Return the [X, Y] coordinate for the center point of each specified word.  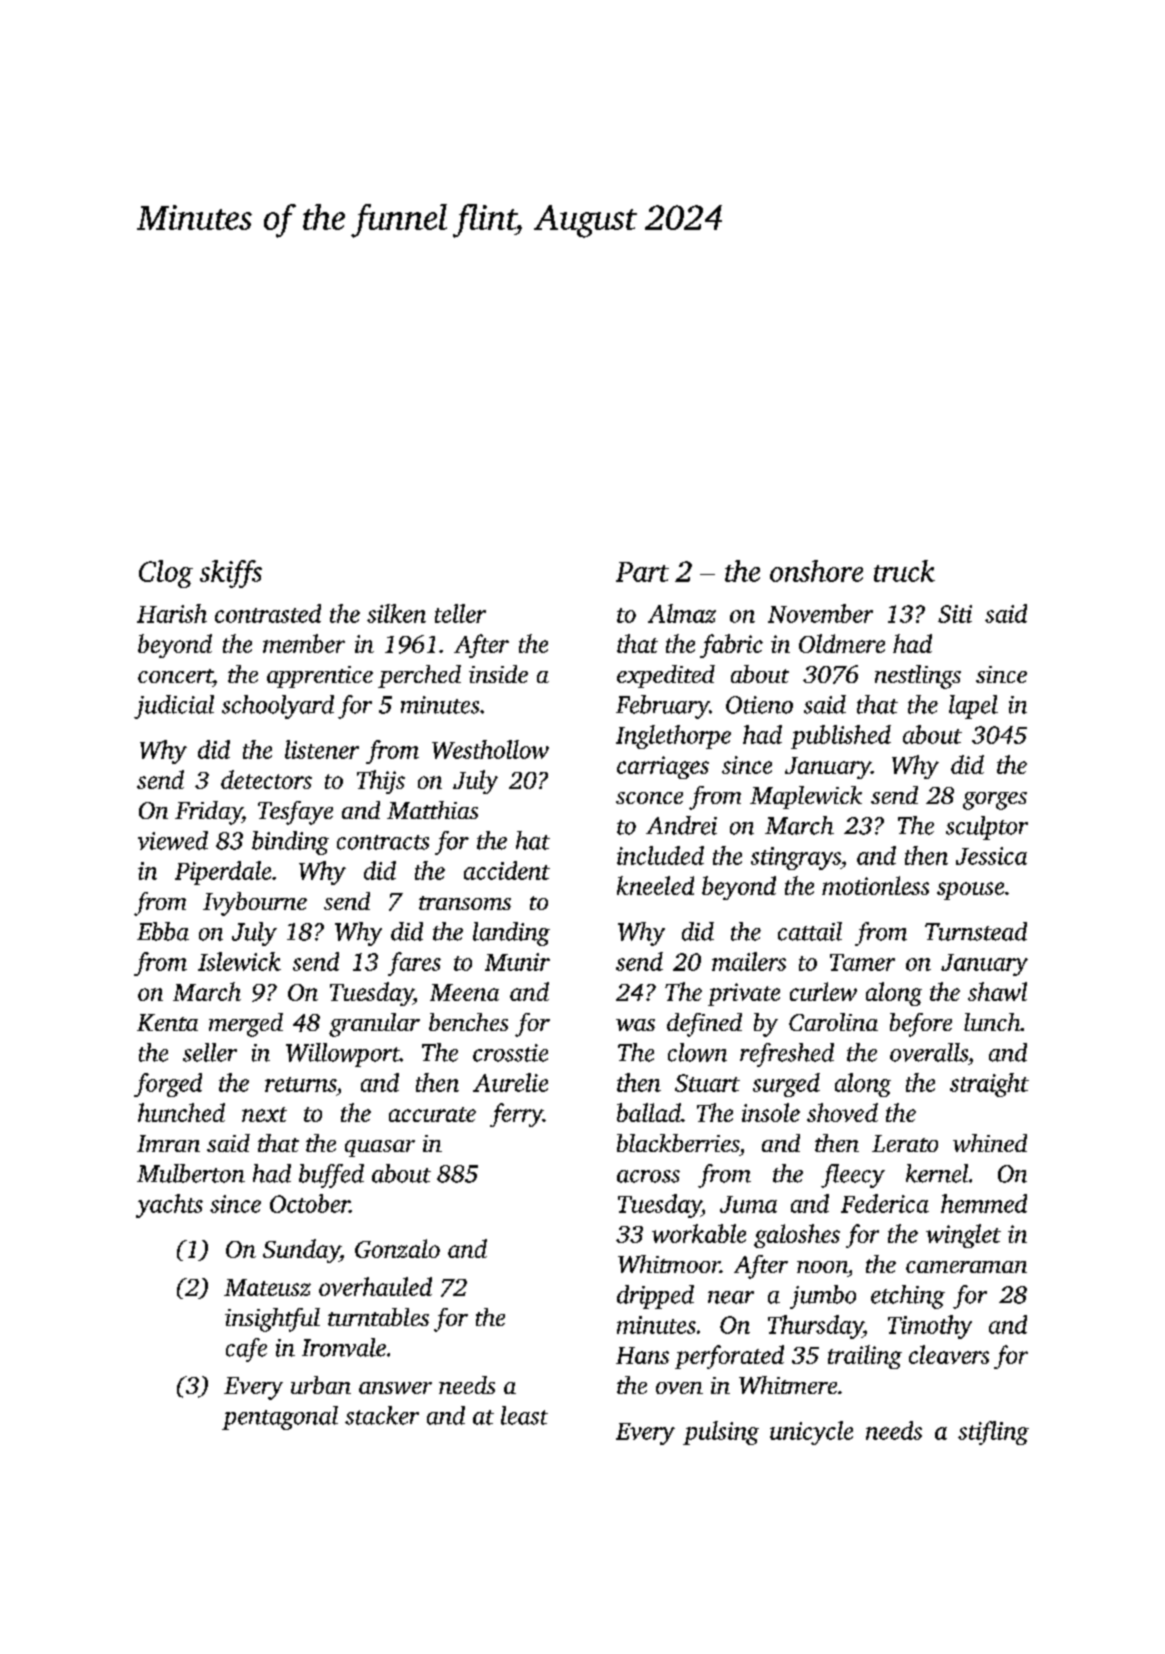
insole [771, 1112]
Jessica [991, 856]
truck [904, 571]
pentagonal [280, 1418]
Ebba [163, 931]
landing [511, 934]
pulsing [721, 1433]
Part [642, 572]
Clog [166, 574]
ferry [516, 1115]
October [310, 1203]
